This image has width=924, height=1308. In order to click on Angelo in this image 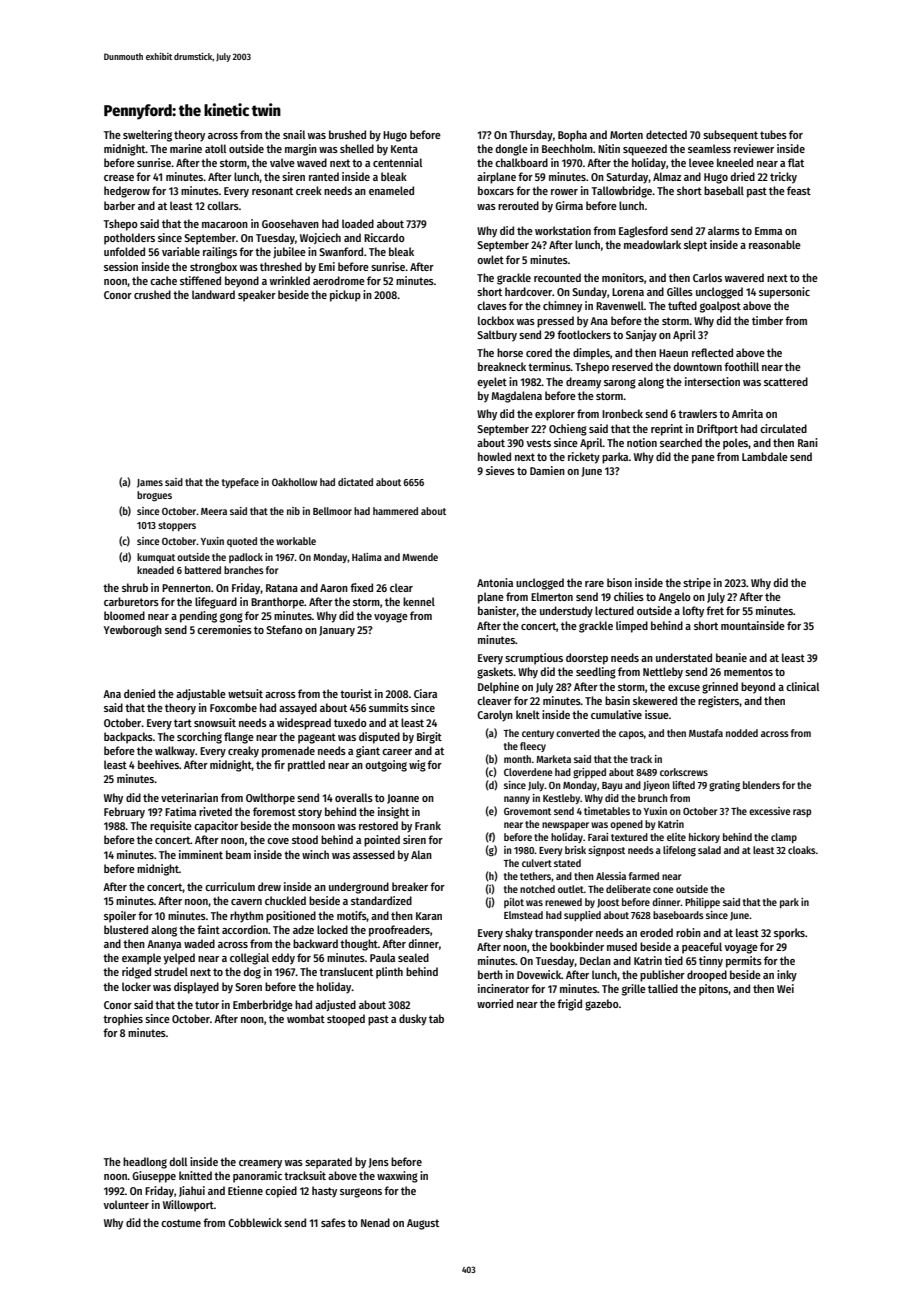, I will do `click(674, 598)`.
